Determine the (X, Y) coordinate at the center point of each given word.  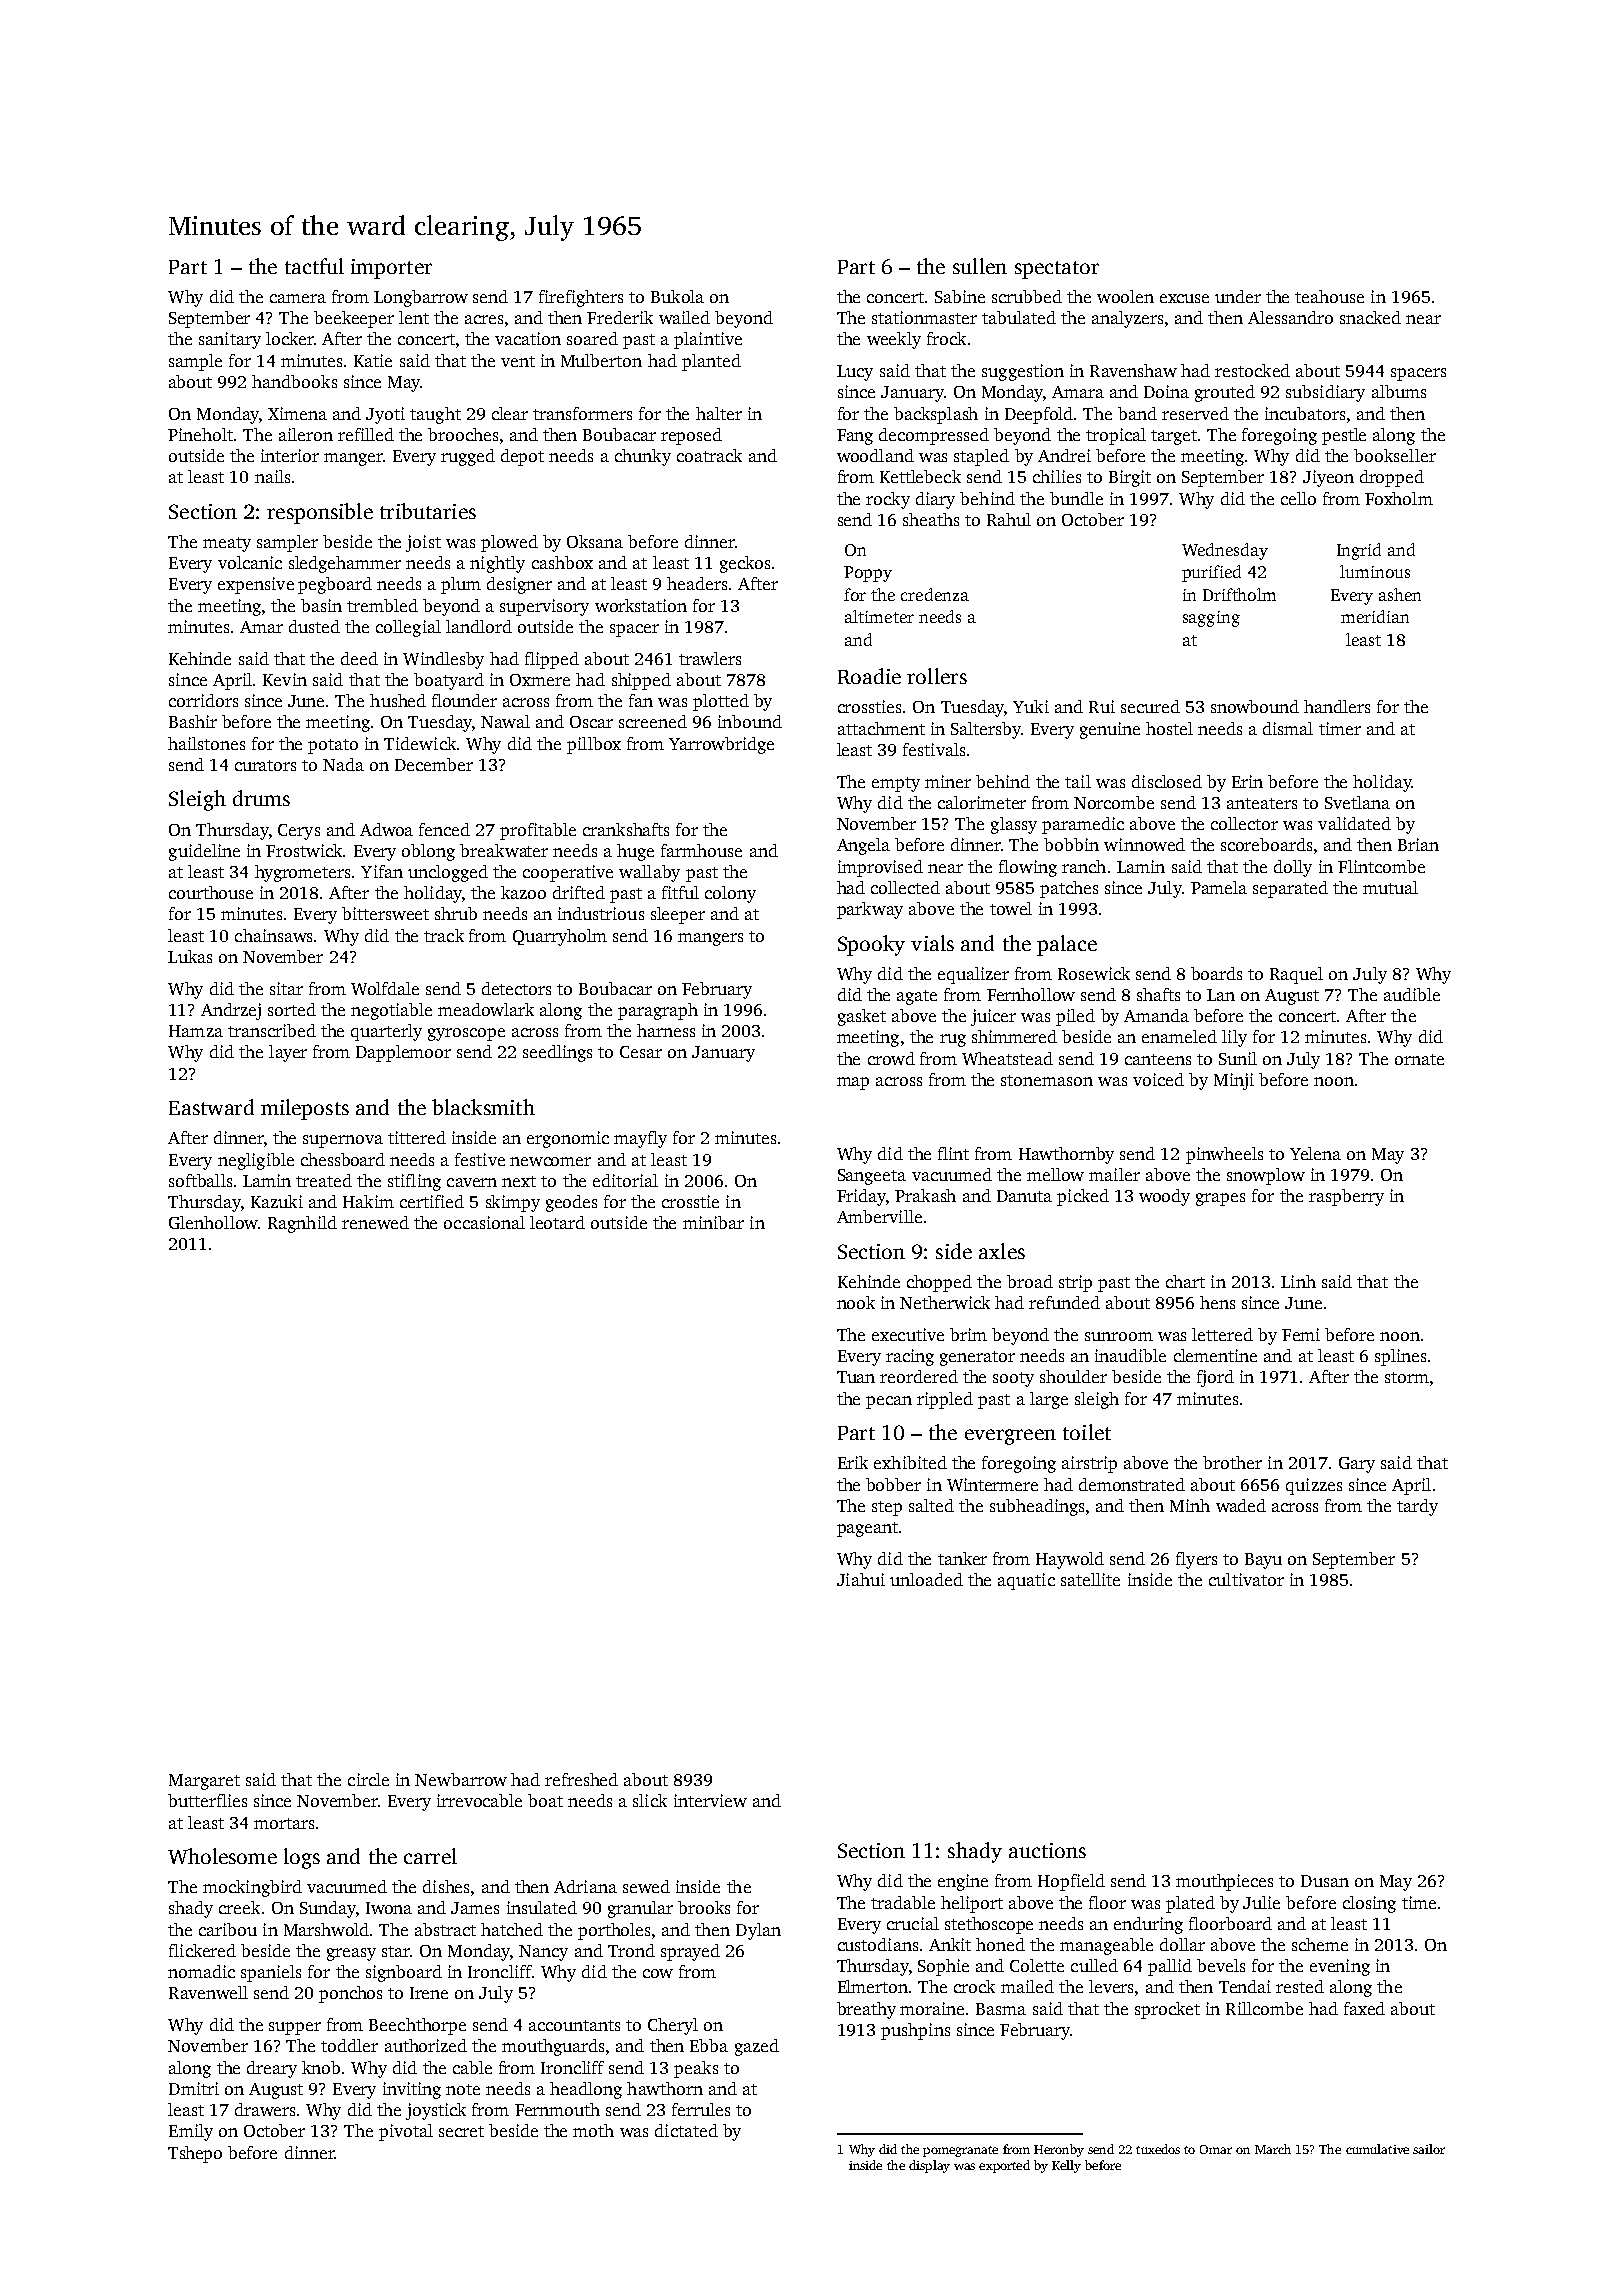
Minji (1234, 1081)
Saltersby (986, 730)
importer (391, 269)
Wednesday (1225, 551)
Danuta (1024, 1196)
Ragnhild (302, 1224)
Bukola (677, 296)
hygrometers (302, 873)
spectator (1057, 270)
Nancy (543, 1953)
